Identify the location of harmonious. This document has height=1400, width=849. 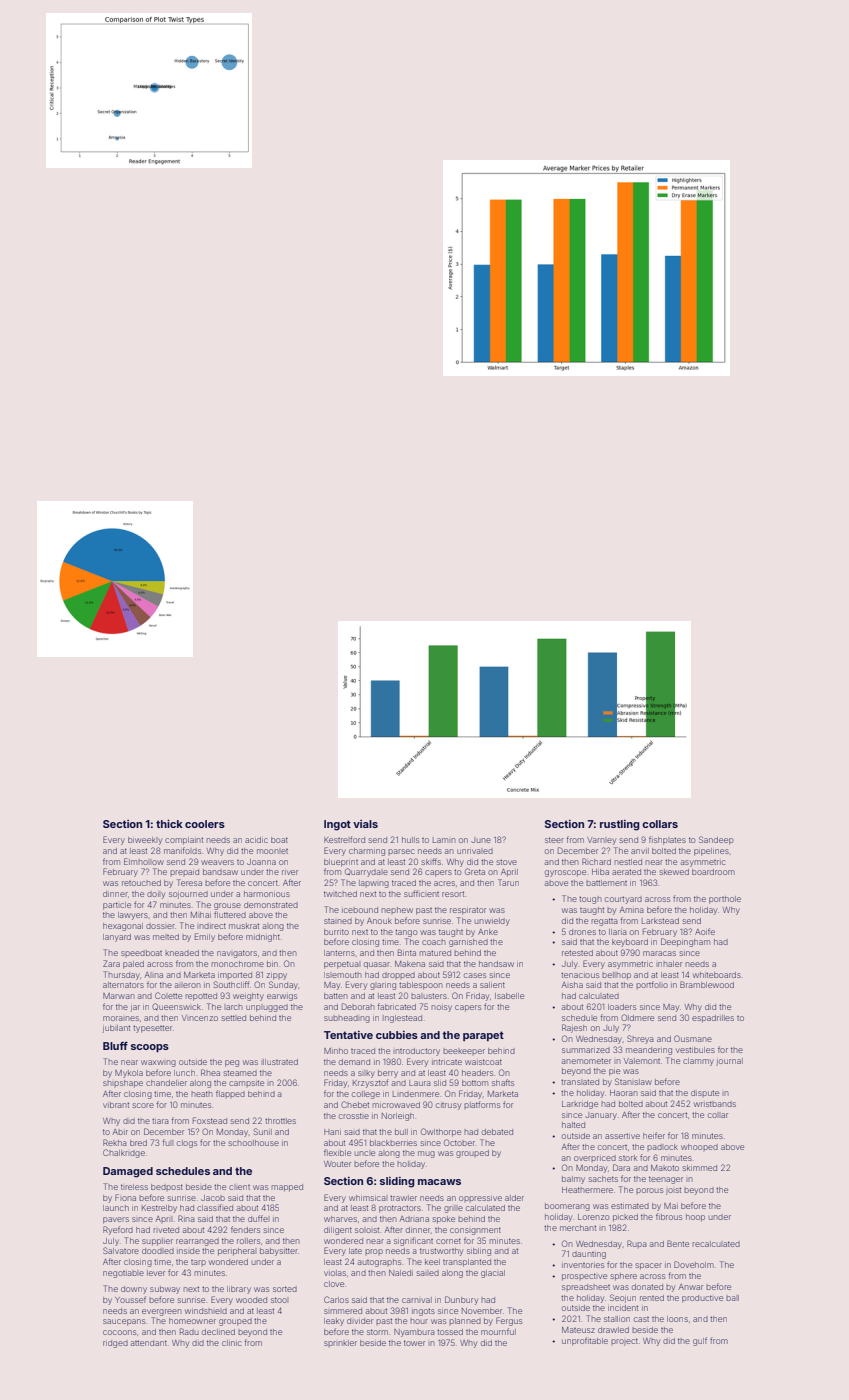
(267, 894).
